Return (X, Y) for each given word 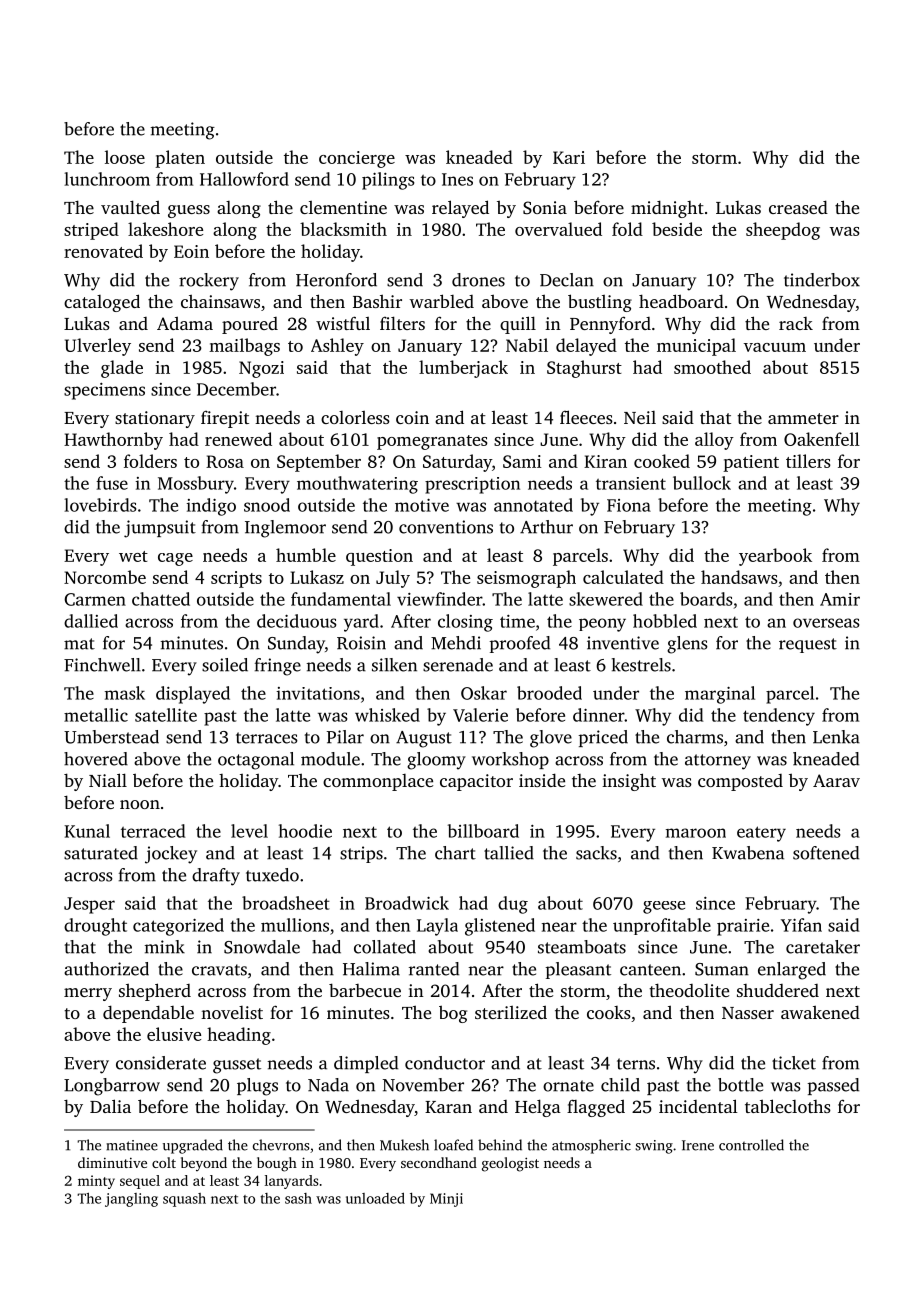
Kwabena (748, 853)
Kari (569, 157)
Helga (538, 1108)
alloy (714, 441)
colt (164, 1162)
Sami (522, 461)
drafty (216, 877)
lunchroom (107, 179)
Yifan (801, 925)
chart (455, 853)
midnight (667, 209)
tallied (509, 853)
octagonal (256, 761)
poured (250, 325)
